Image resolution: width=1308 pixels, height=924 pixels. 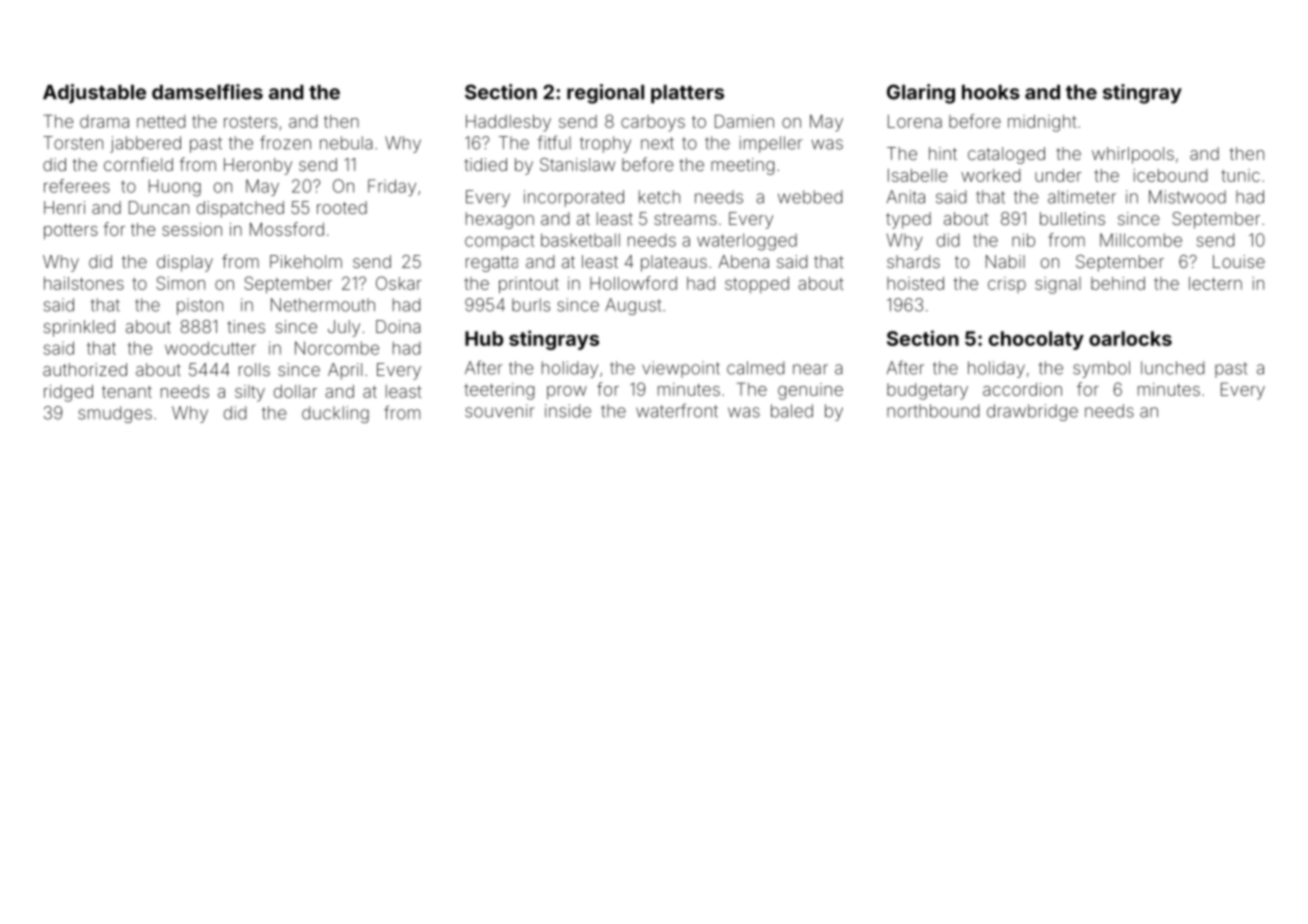 What do you see at coordinates (908, 220) in the screenshot?
I see `typed` at bounding box center [908, 220].
